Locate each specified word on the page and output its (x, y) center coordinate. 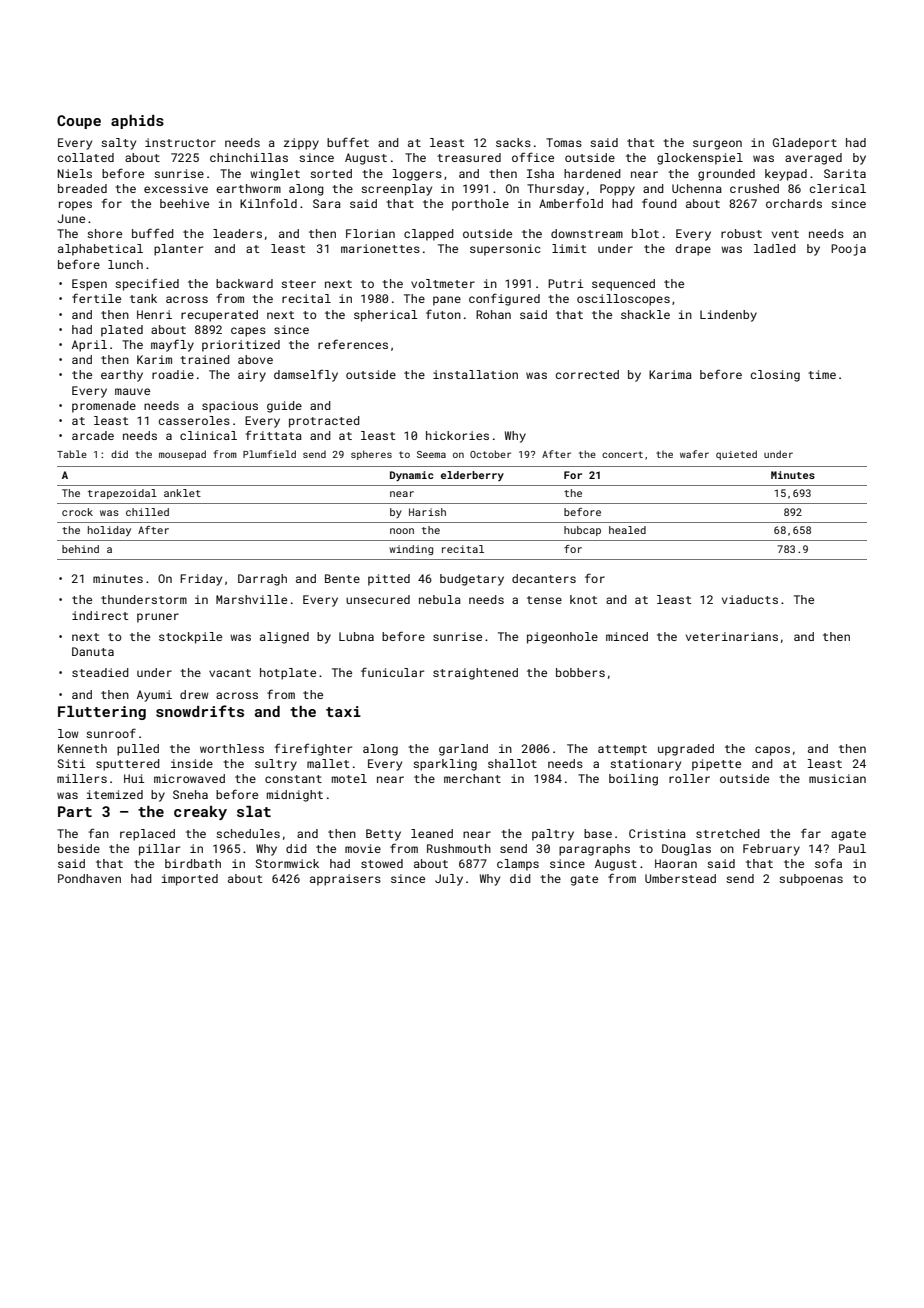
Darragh (262, 580)
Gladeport (805, 144)
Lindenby (728, 316)
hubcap (582, 531)
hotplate (288, 674)
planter (178, 250)
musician (837, 778)
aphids (137, 122)
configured (504, 299)
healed (627, 530)
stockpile (190, 638)
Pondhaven (89, 878)
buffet (348, 142)
